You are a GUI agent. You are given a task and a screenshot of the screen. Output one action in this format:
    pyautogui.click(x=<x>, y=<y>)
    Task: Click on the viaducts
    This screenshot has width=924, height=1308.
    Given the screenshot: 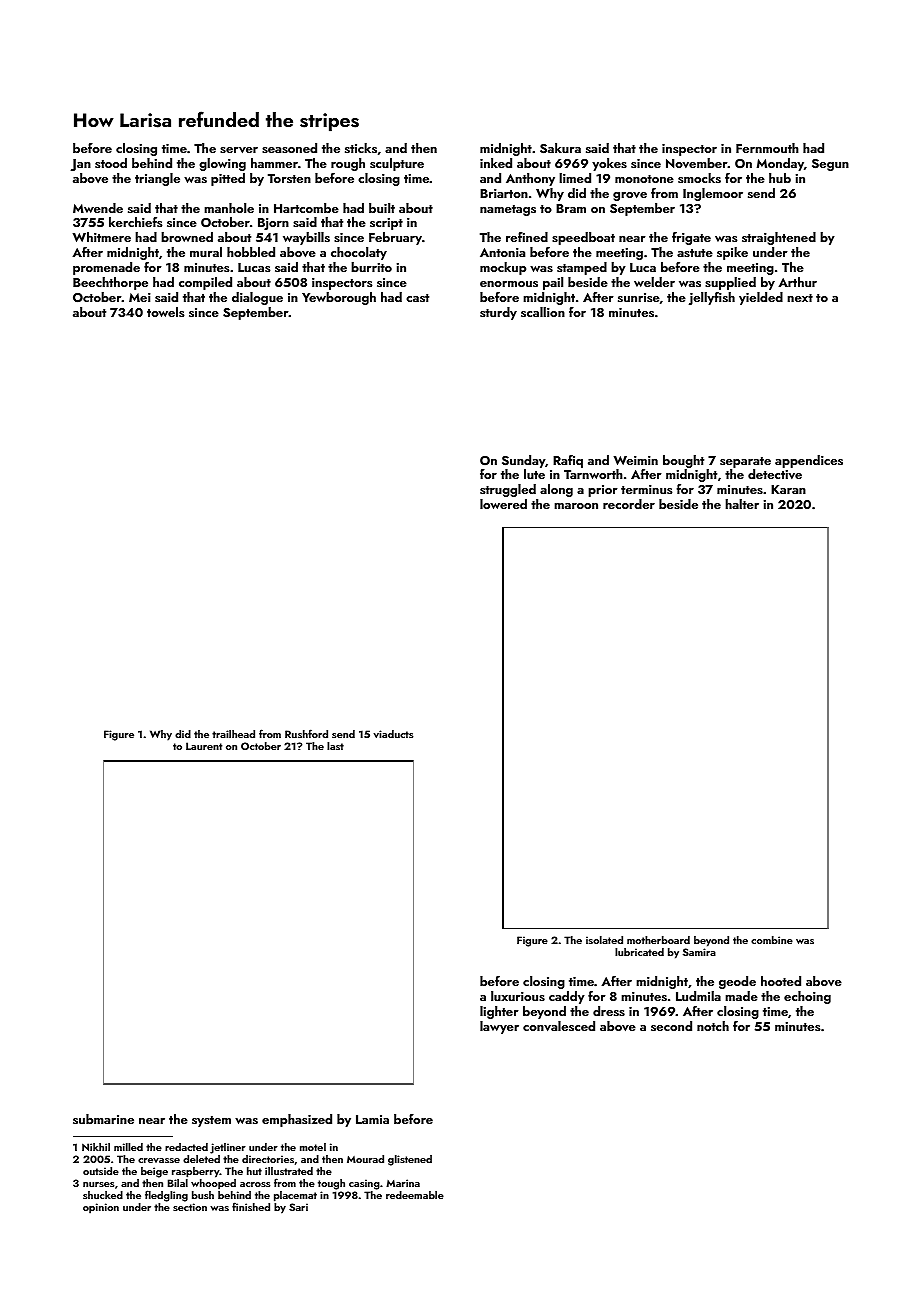 What is the action you would take?
    pyautogui.click(x=393, y=734)
